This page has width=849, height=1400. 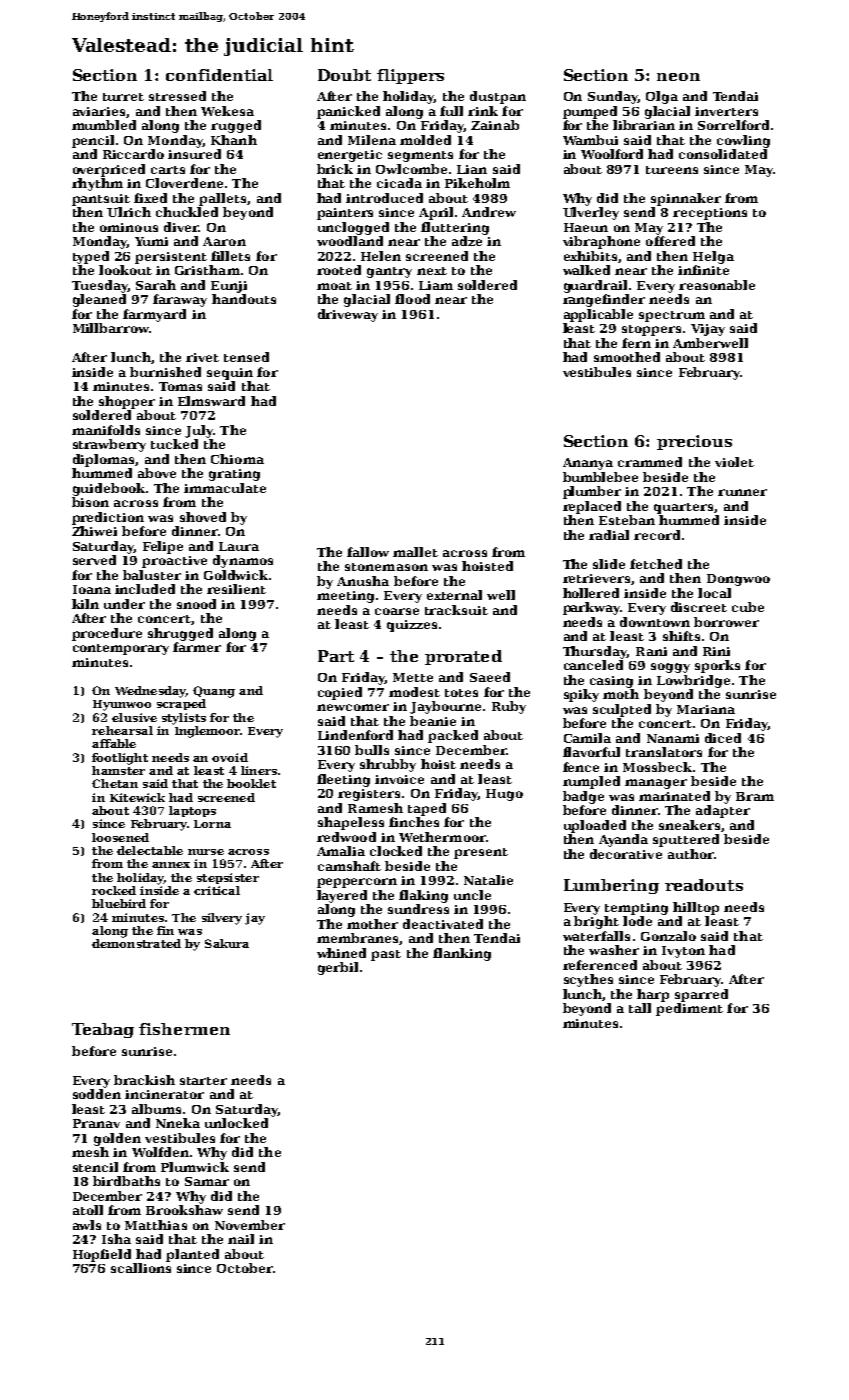 I want to click on diced, so click(x=723, y=738).
